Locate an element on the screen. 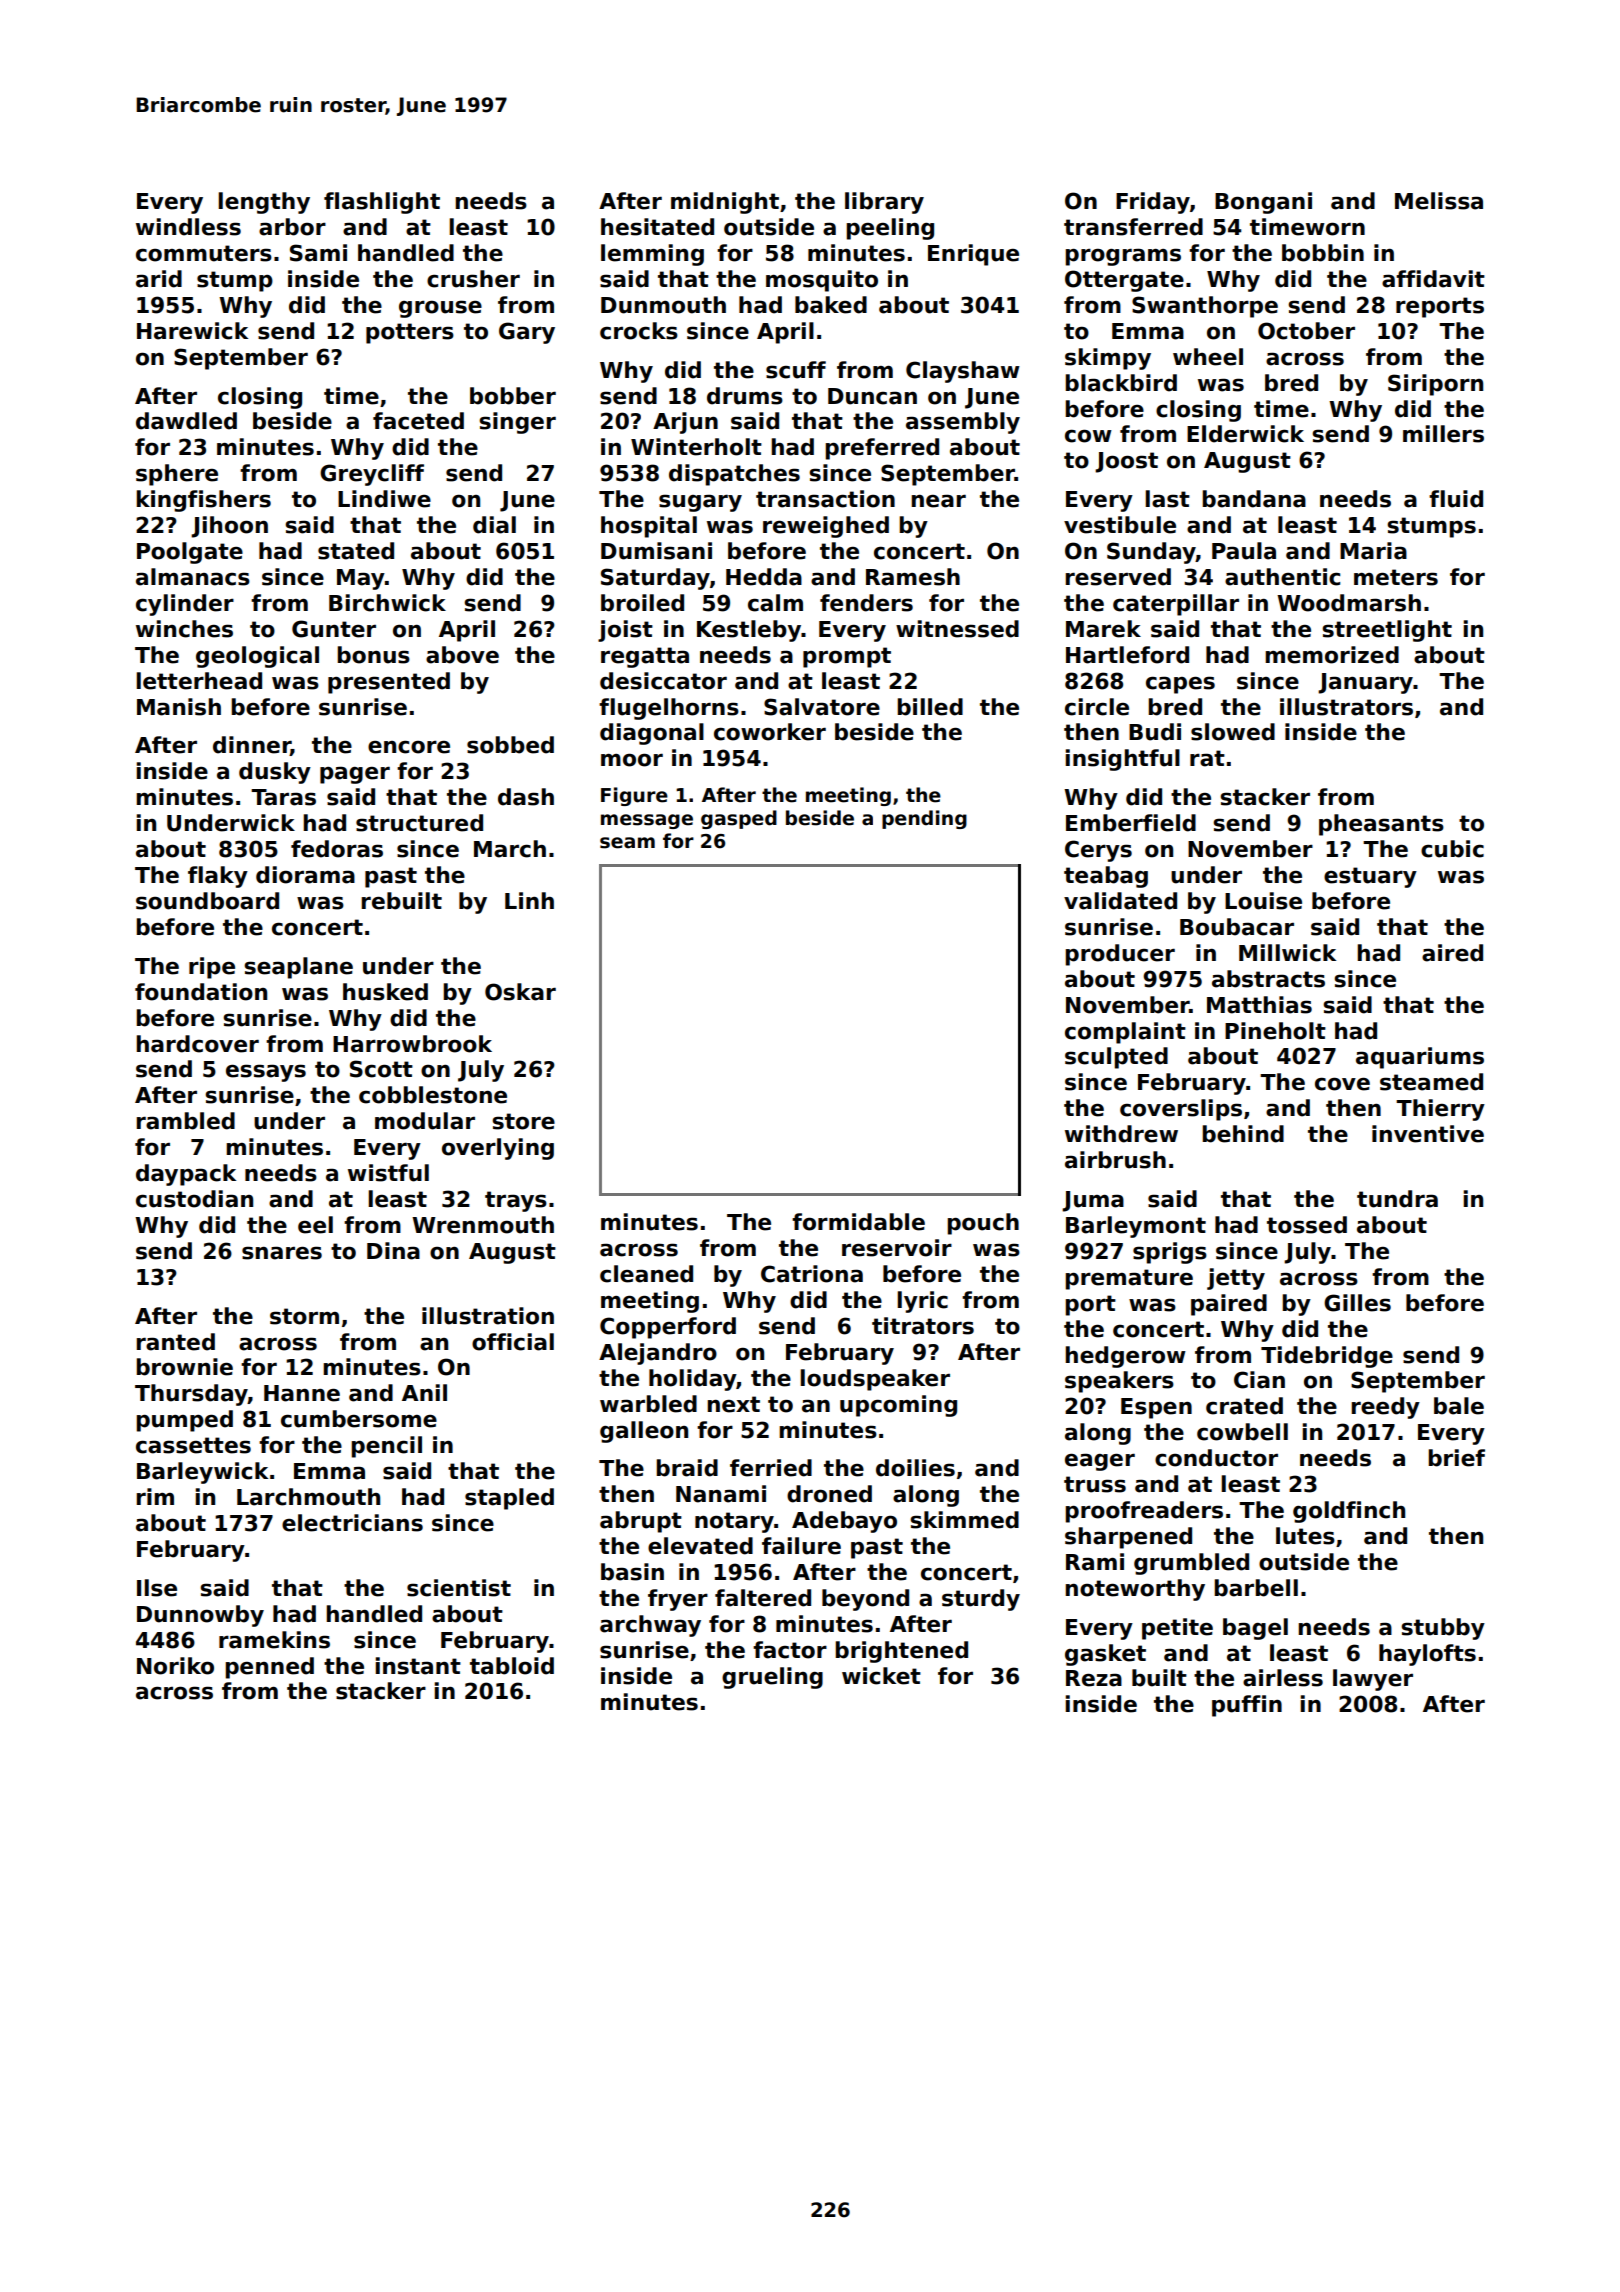 Image resolution: width=1620 pixels, height=2292 pixels. Boubacar is located at coordinates (1237, 927).
